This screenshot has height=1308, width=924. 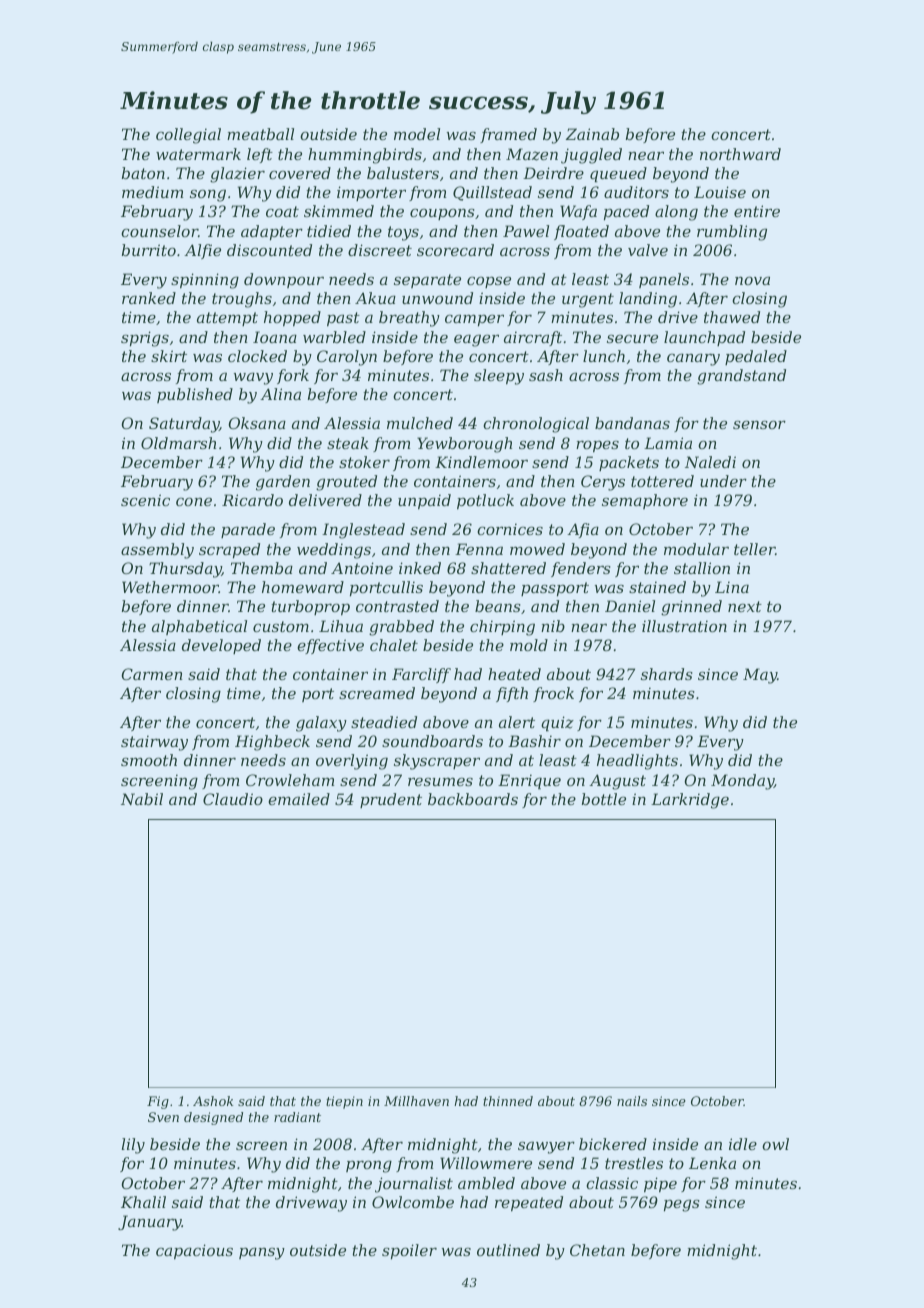 I want to click on mowed, so click(x=537, y=549).
